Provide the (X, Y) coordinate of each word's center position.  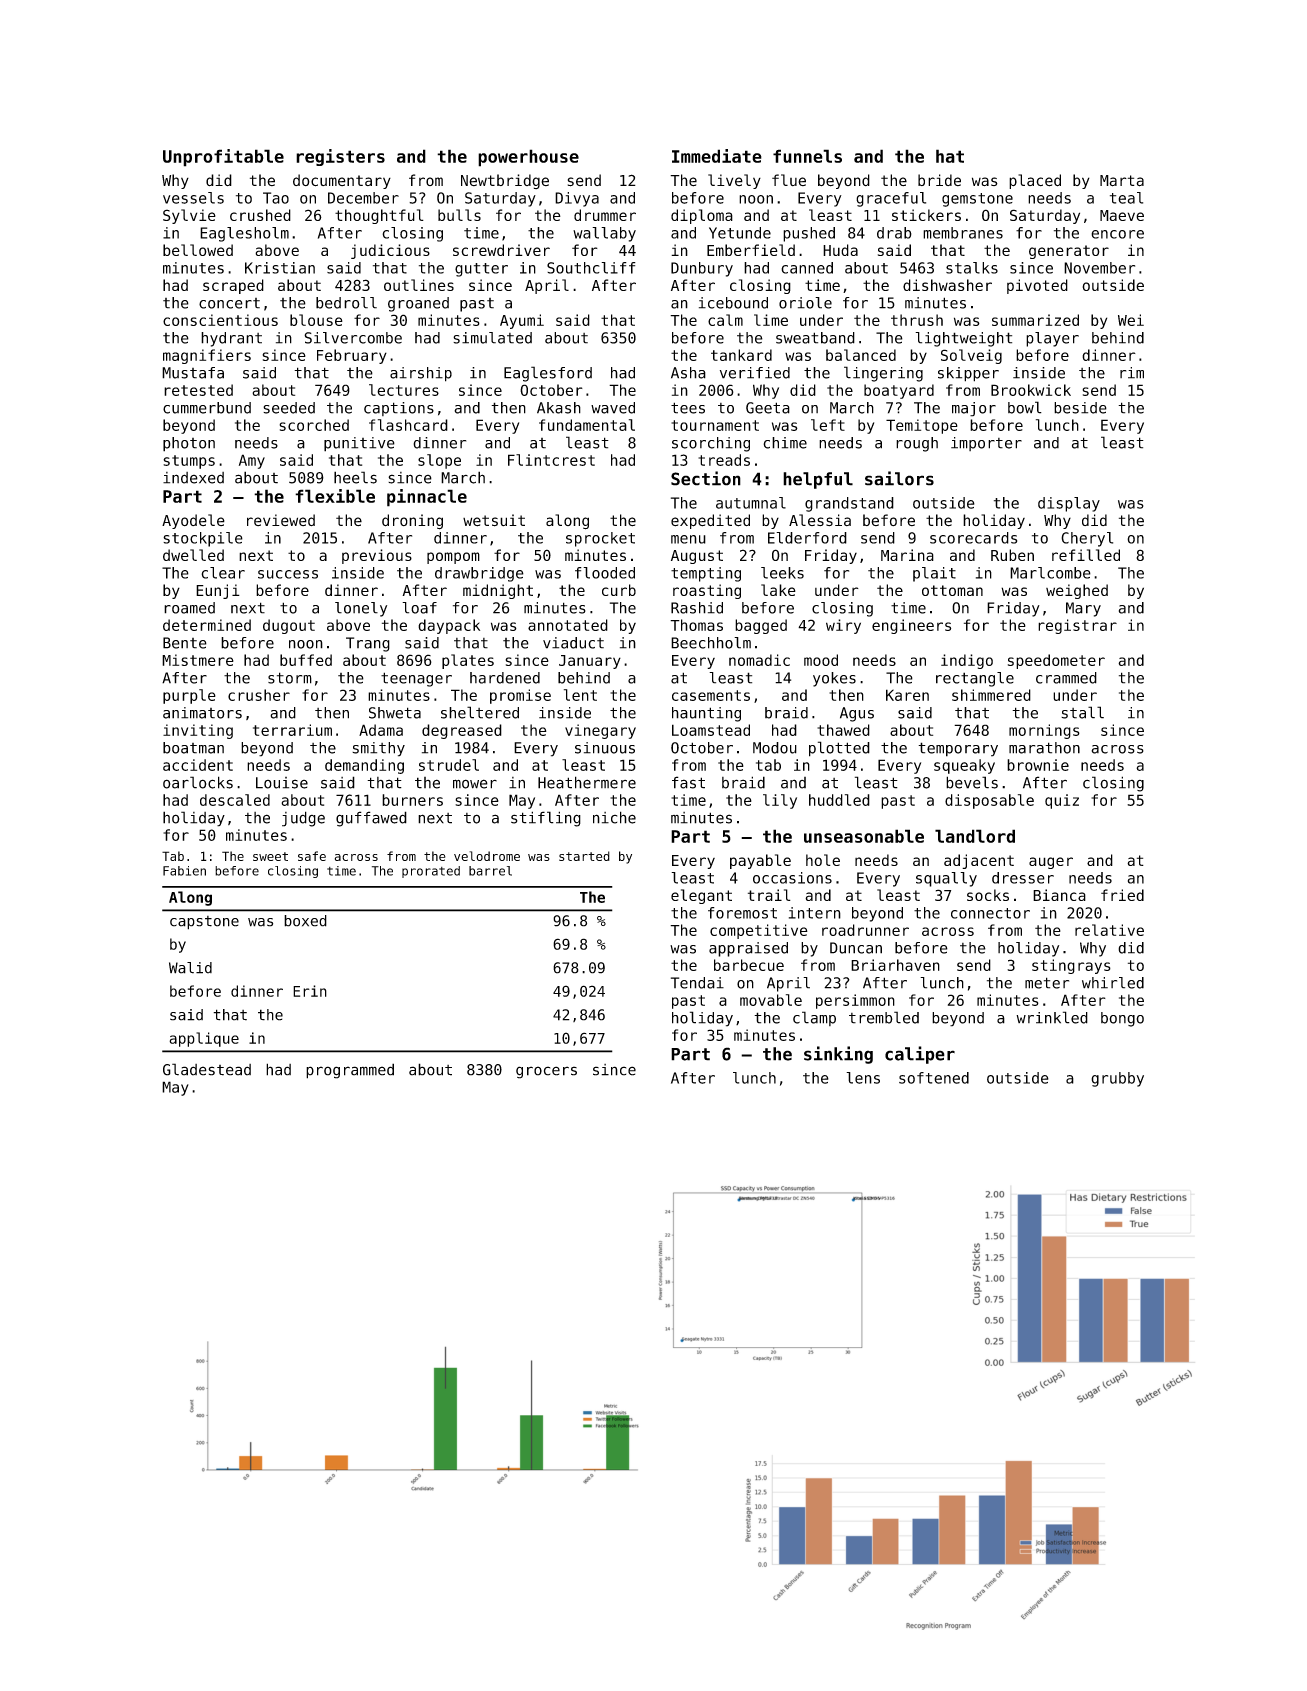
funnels (807, 156)
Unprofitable (223, 158)
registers (340, 157)
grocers (546, 1072)
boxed (305, 921)
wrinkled (1052, 1017)
